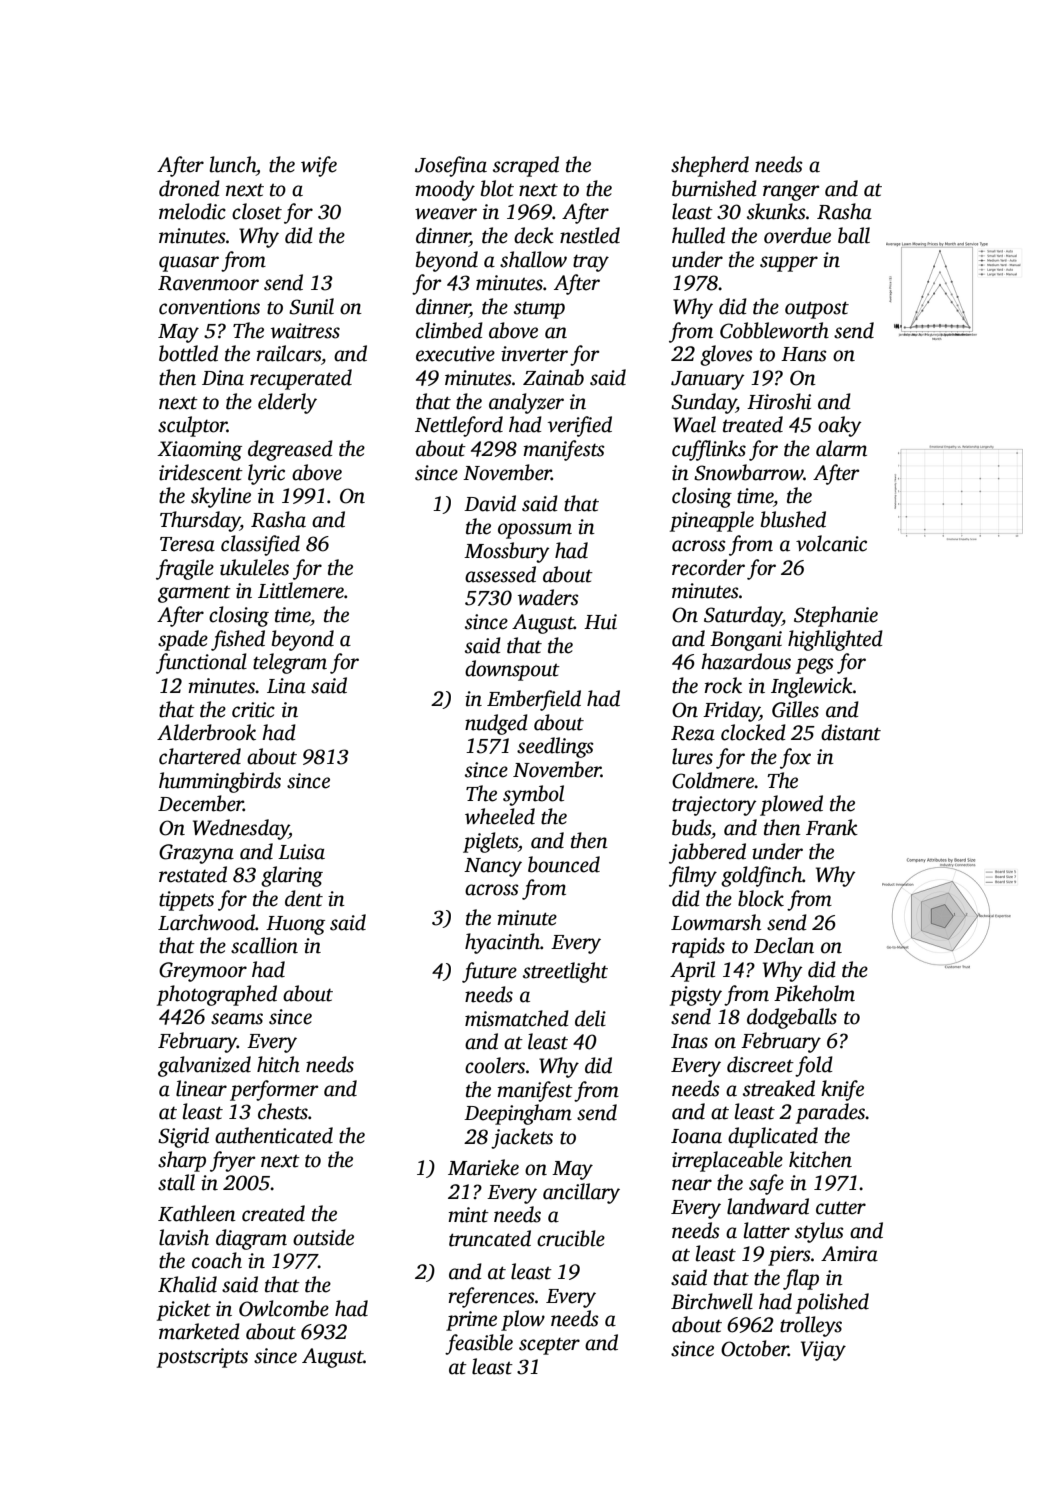  Describe the element at coordinates (791, 193) in the screenshot. I see `ranger` at that location.
